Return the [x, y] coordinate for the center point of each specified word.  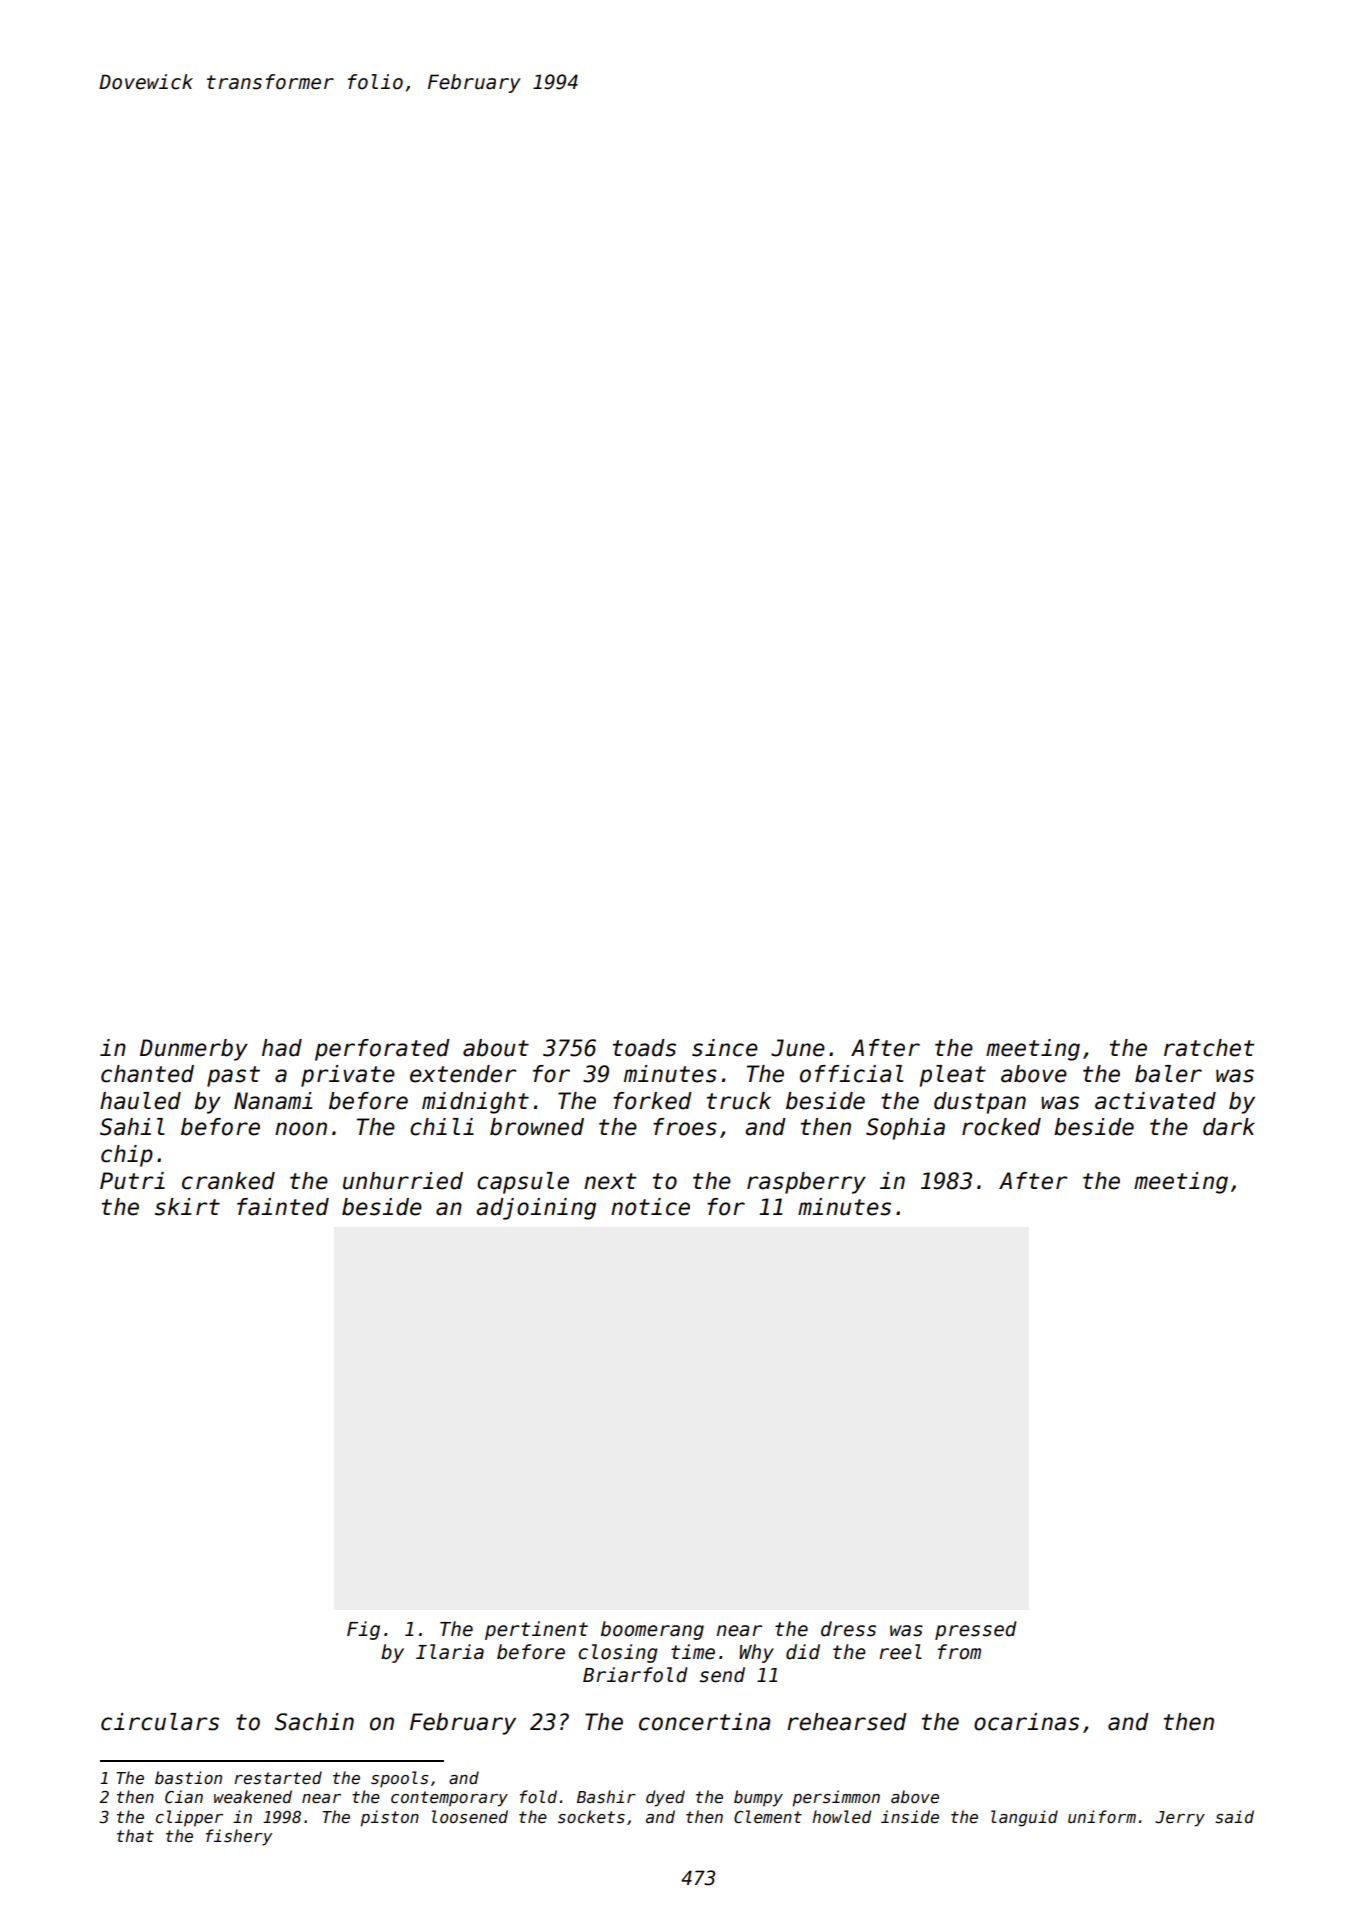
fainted [283, 1207]
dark [1229, 1127]
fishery [239, 1837]
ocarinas [1026, 1722]
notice [650, 1207]
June [798, 1048]
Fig [363, 1630]
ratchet [1209, 1048]
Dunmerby [194, 1050]
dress [848, 1629]
